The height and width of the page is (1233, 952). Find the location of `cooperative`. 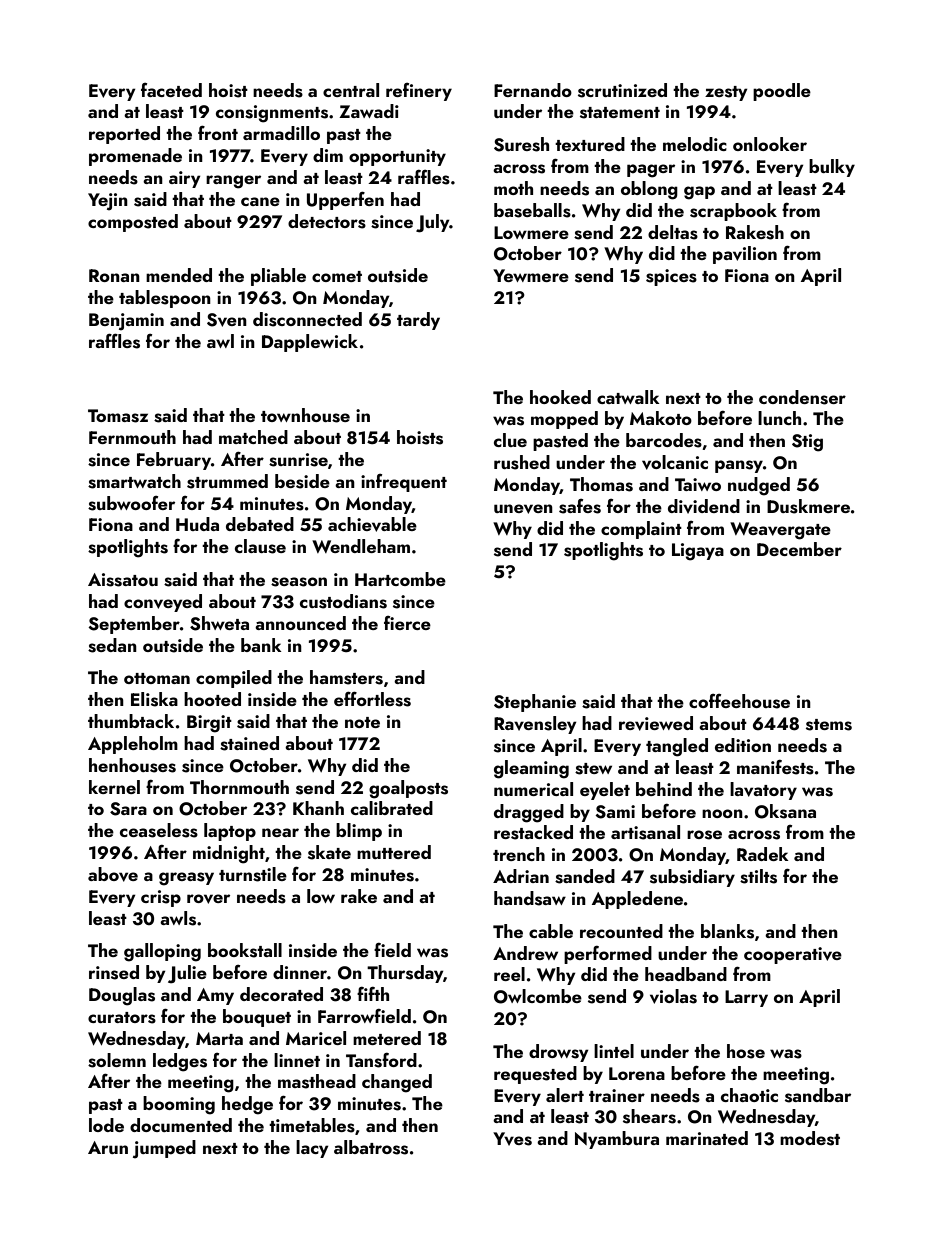

cooperative is located at coordinates (793, 955).
